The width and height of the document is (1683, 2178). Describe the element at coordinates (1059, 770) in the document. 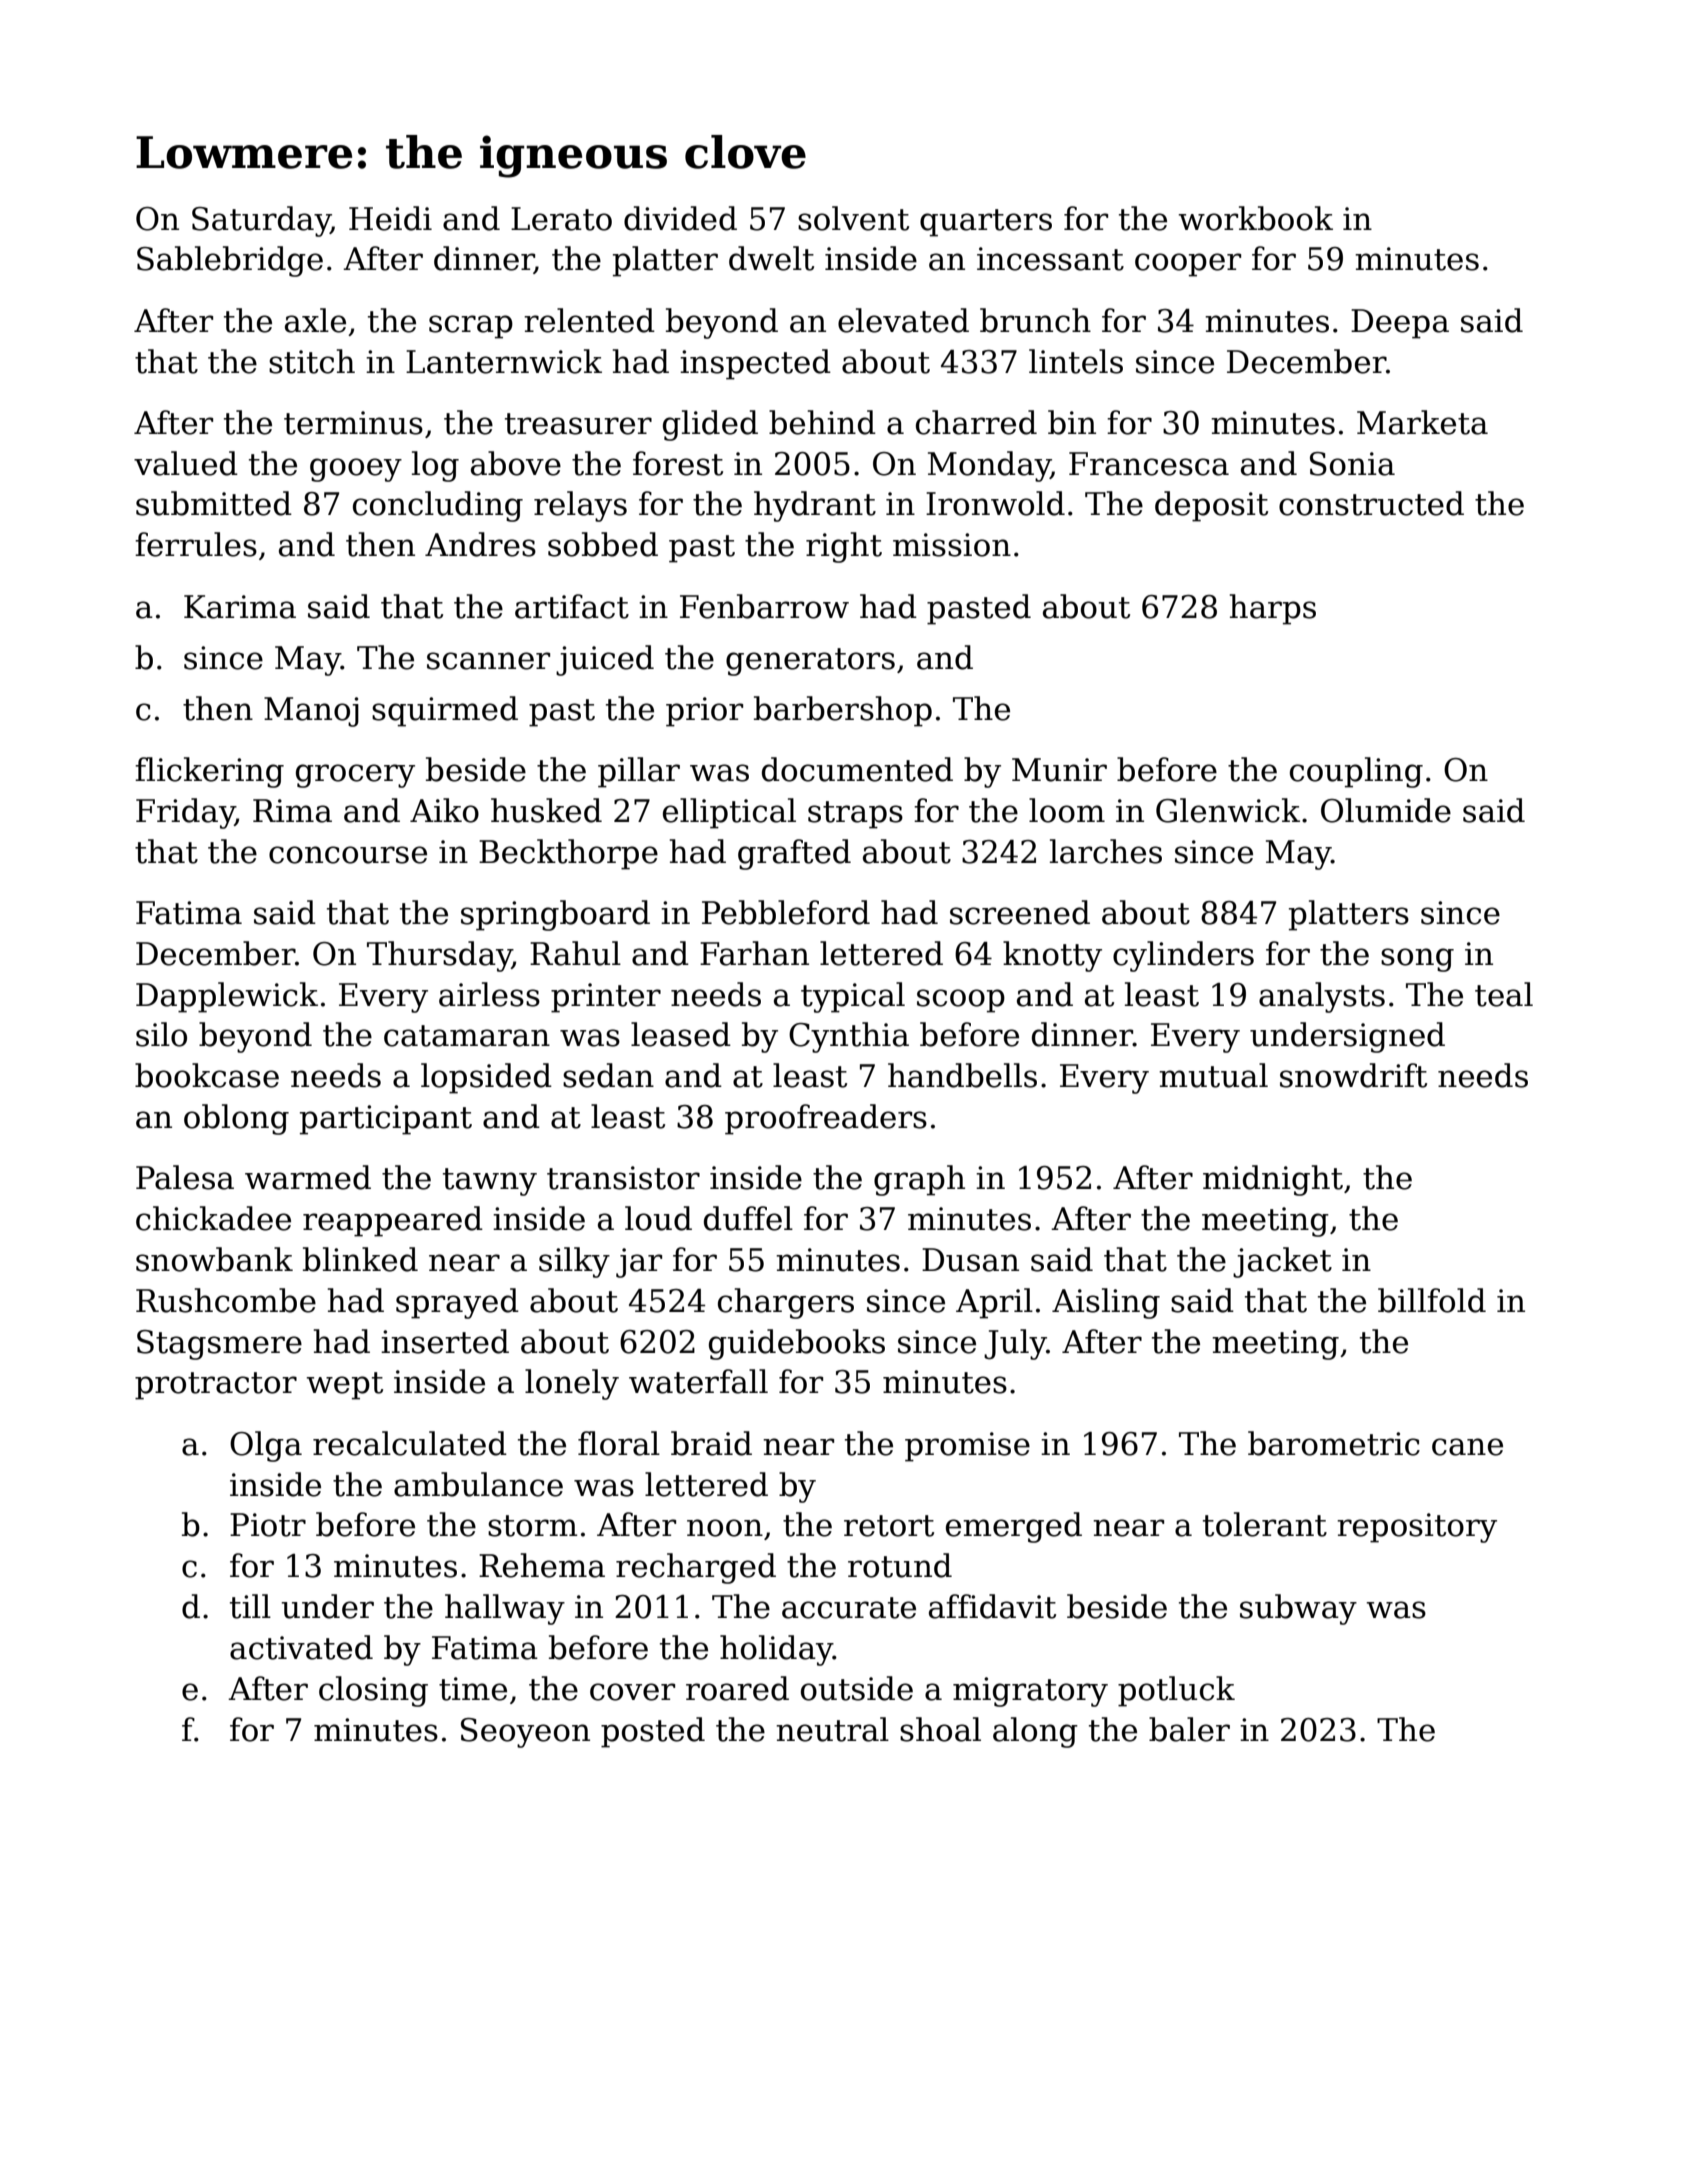

I see `Munir` at that location.
